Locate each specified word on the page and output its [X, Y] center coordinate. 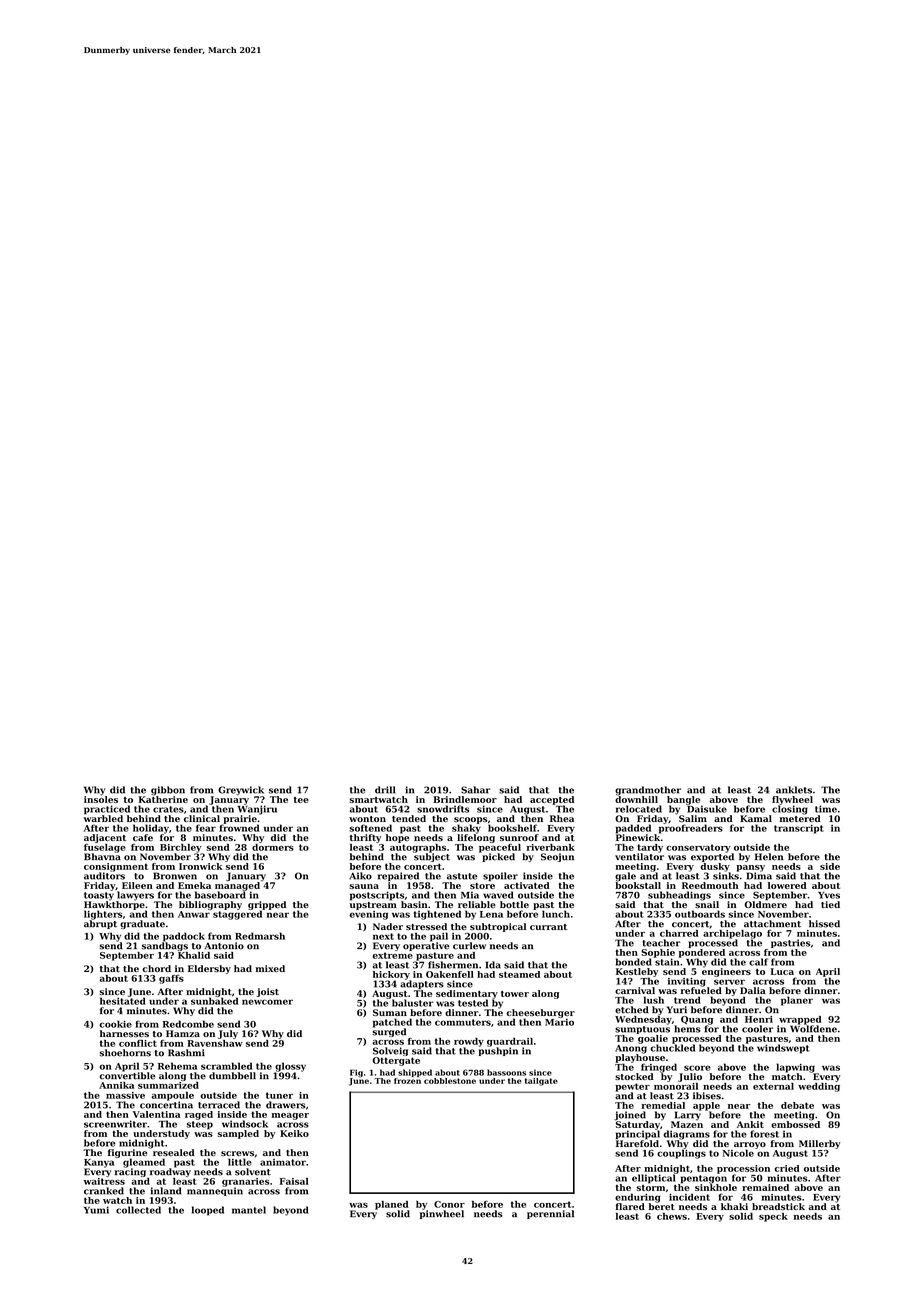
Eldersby [209, 969]
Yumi [96, 1210]
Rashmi [186, 1053]
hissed [824, 924]
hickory [391, 975]
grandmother [648, 791]
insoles [101, 799]
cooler [757, 1029]
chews [672, 1216]
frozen [407, 1081]
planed [392, 1205]
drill [385, 790]
